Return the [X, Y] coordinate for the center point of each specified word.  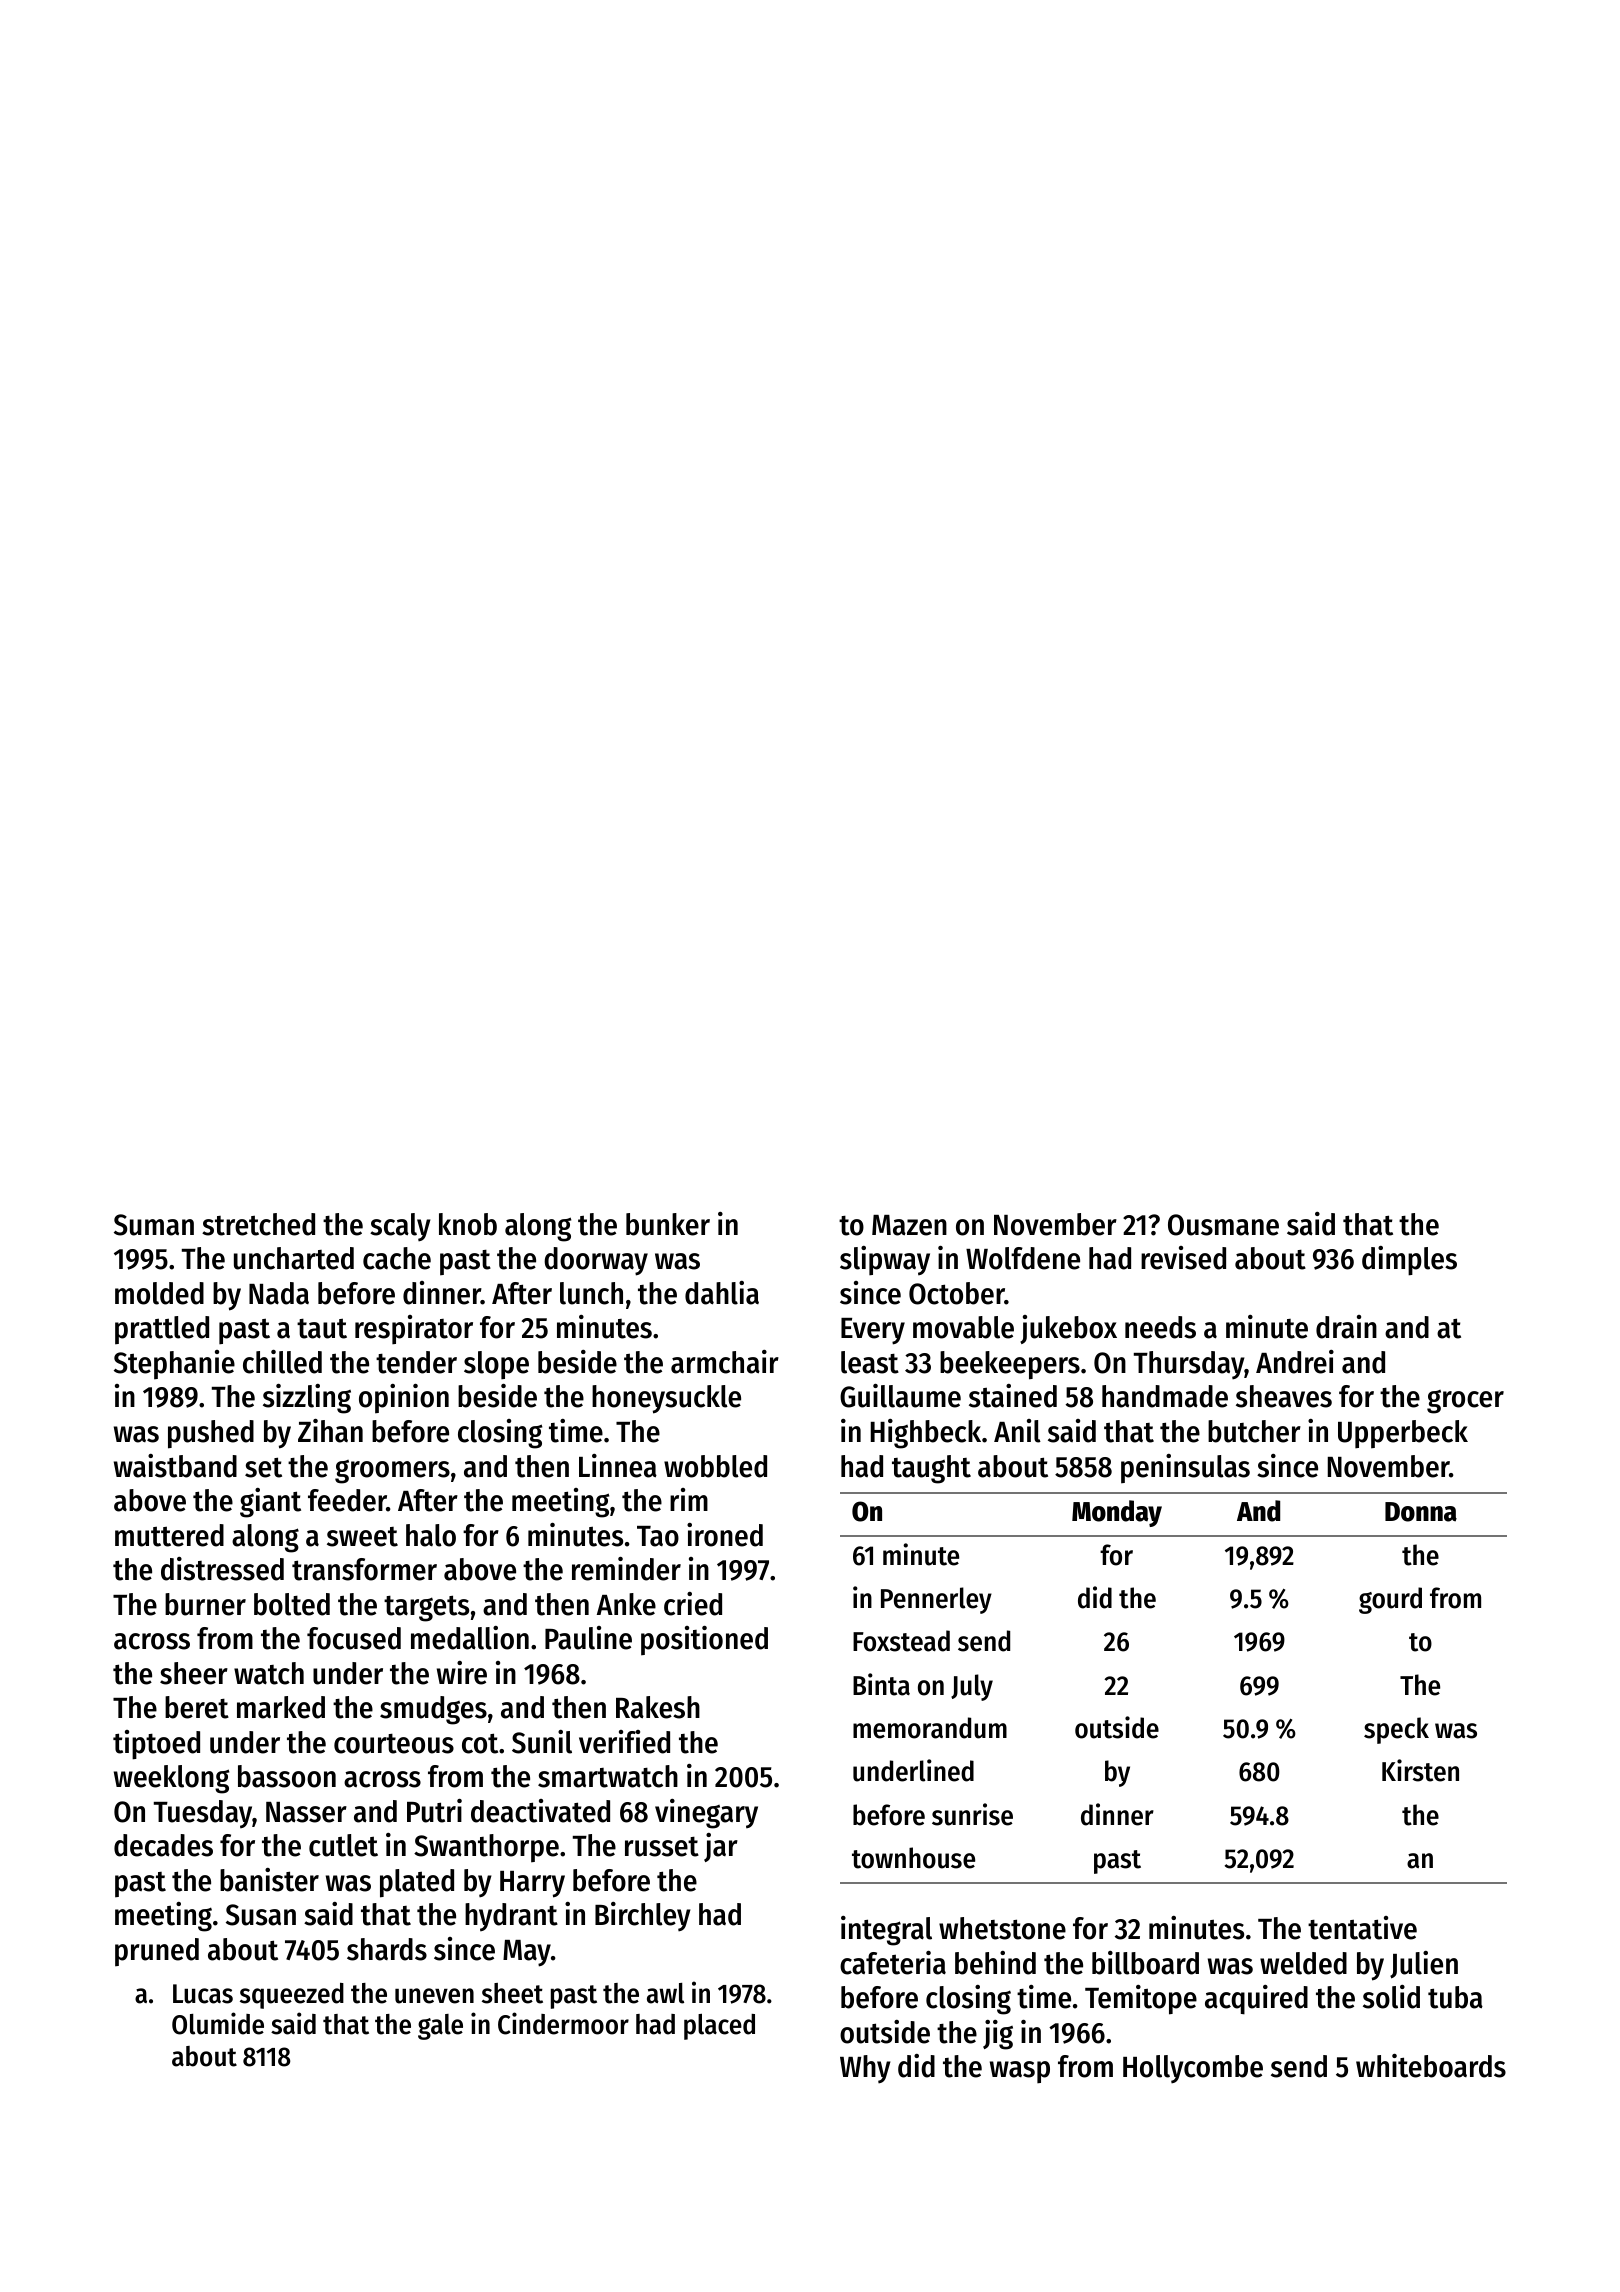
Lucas [203, 1994]
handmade [1165, 1396]
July [972, 1687]
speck [1396, 1730]
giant [270, 1503]
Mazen [909, 1225]
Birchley [643, 1917]
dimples [1409, 1261]
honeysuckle [666, 1399]
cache [397, 1258]
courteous [394, 1744]
